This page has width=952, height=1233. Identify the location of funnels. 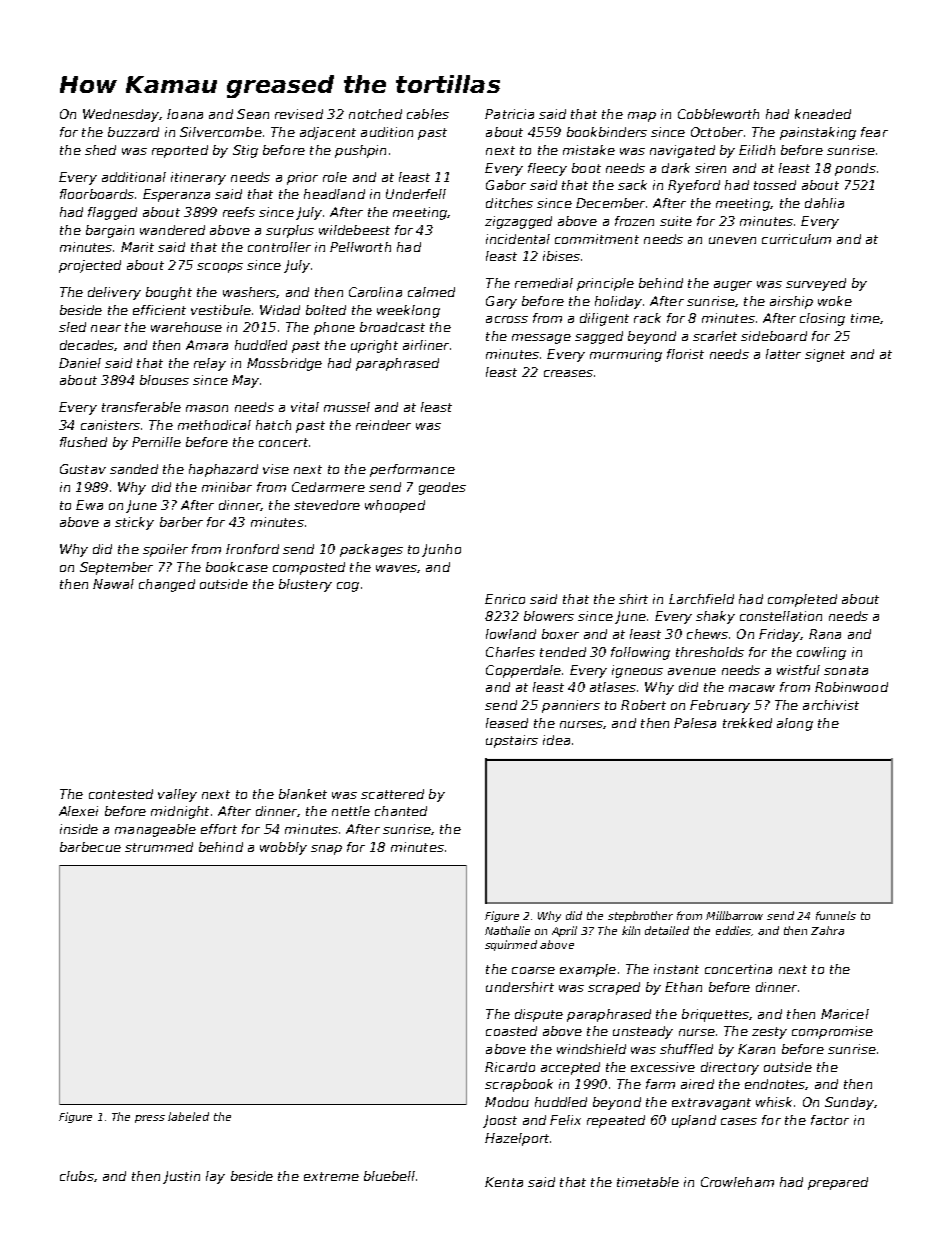
(836, 915).
